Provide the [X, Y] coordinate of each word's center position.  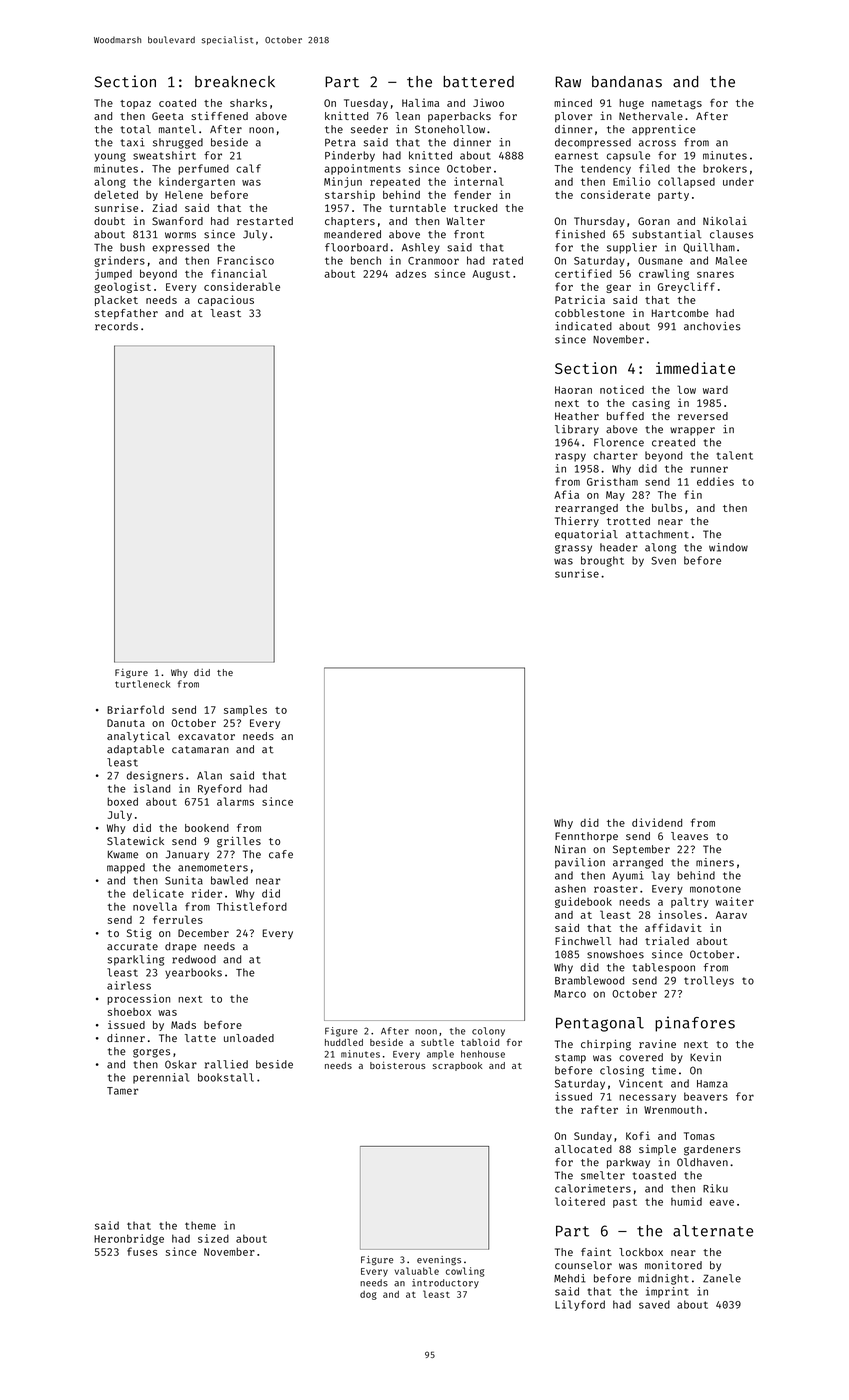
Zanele [722, 1278]
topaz [135, 104]
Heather [577, 416]
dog [368, 1295]
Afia [566, 494]
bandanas [627, 82]
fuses [142, 1251]
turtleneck [142, 684]
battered [478, 82]
